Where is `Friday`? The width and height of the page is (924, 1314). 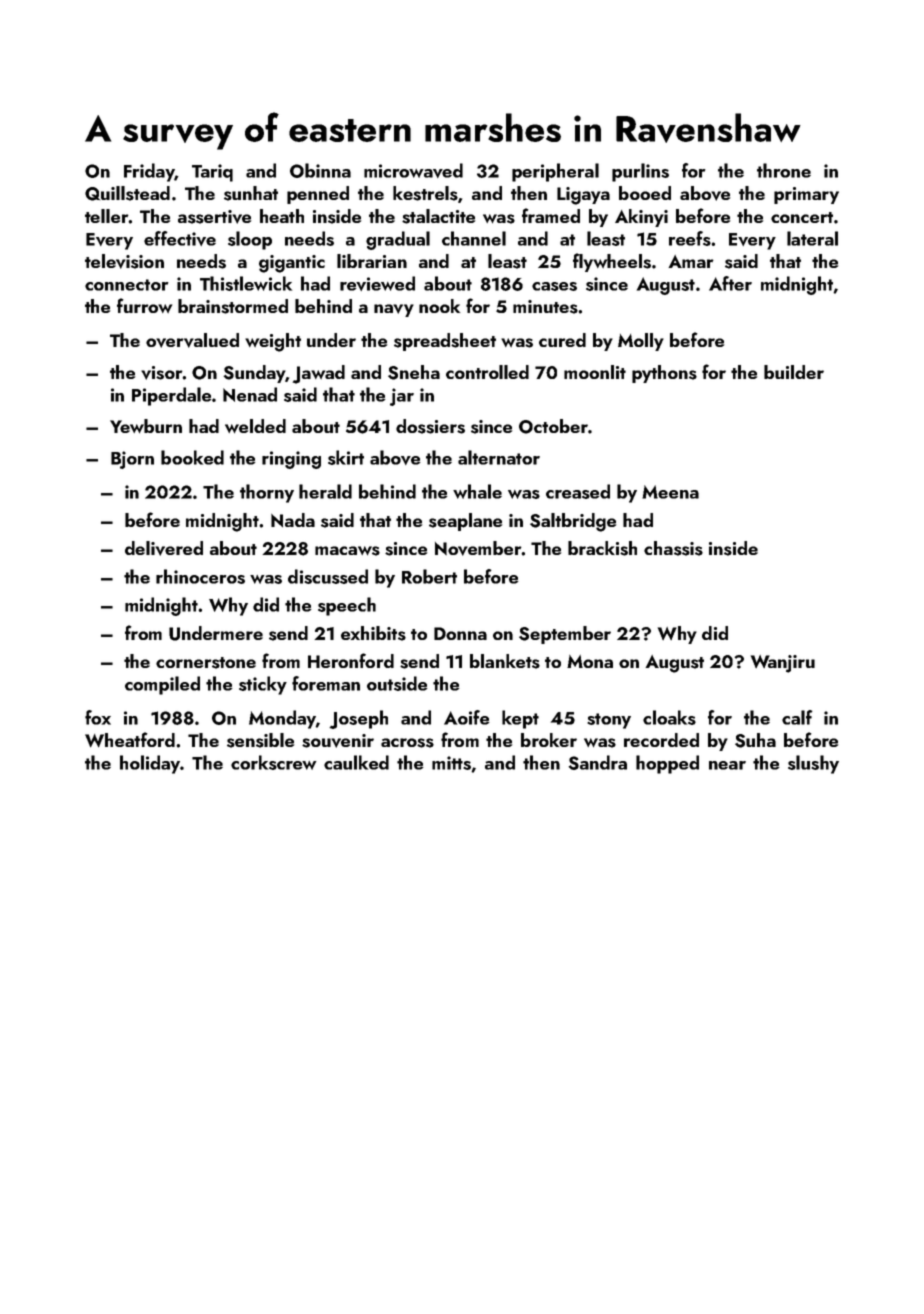 Friday is located at coordinates (149, 172).
